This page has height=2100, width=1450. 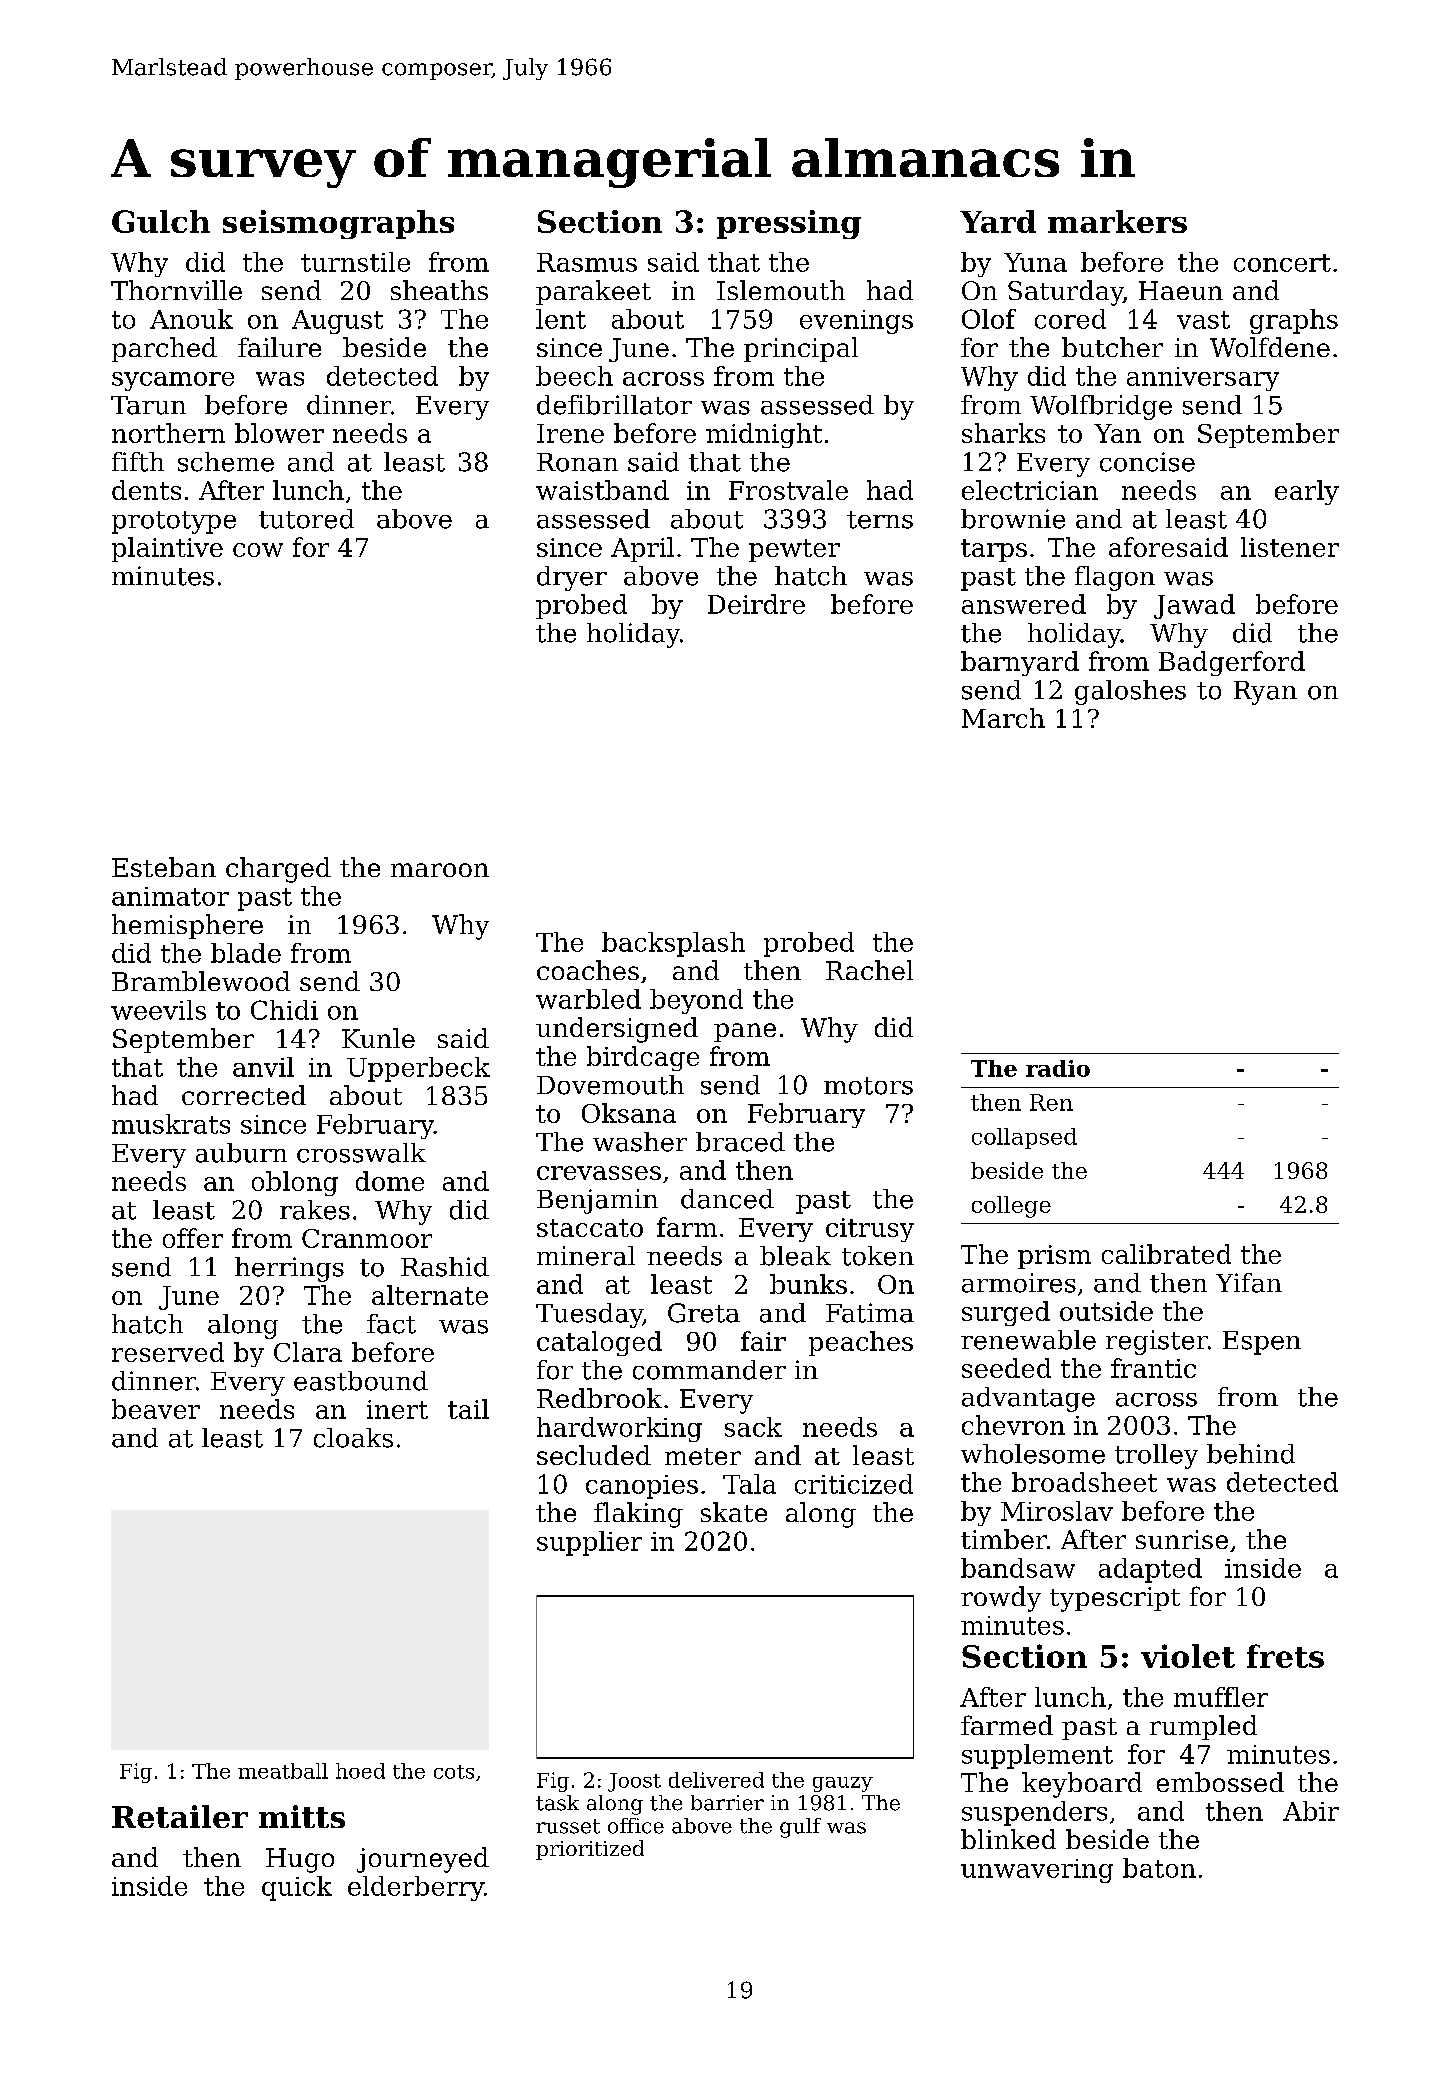 What do you see at coordinates (638, 1515) in the page?
I see `flaking` at bounding box center [638, 1515].
